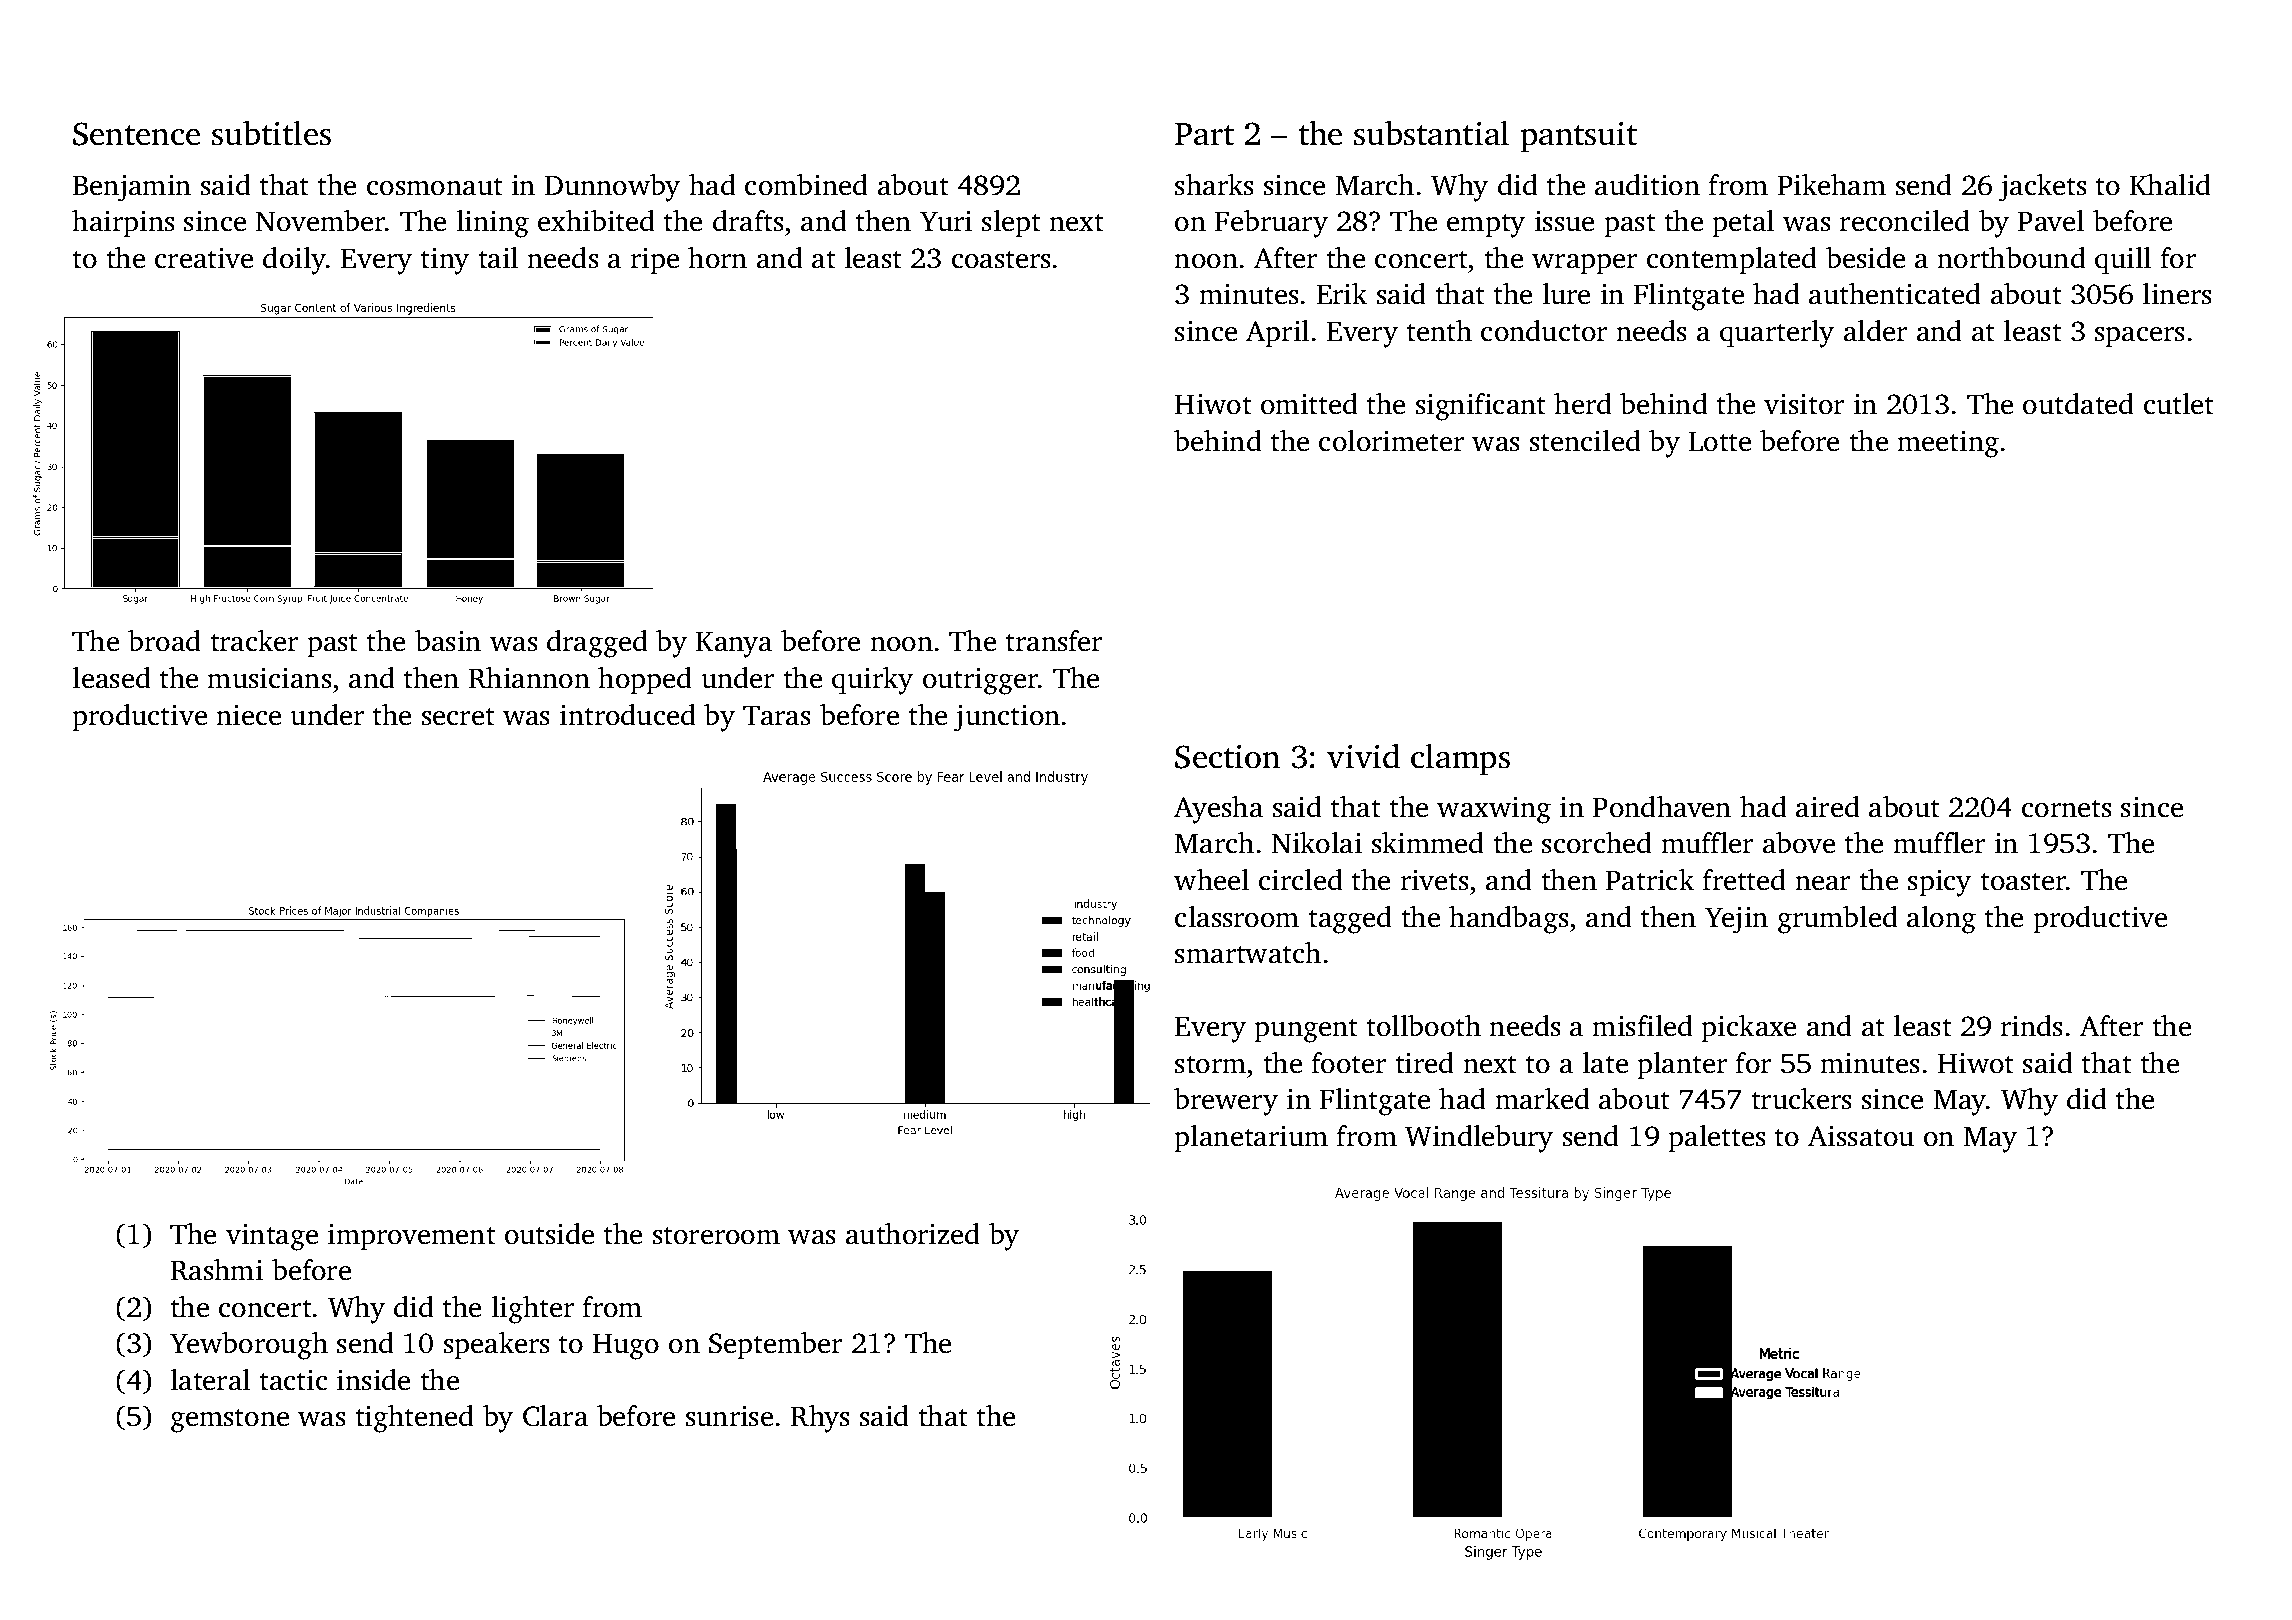  Describe the element at coordinates (272, 1237) in the screenshot. I see `vintage` at that location.
